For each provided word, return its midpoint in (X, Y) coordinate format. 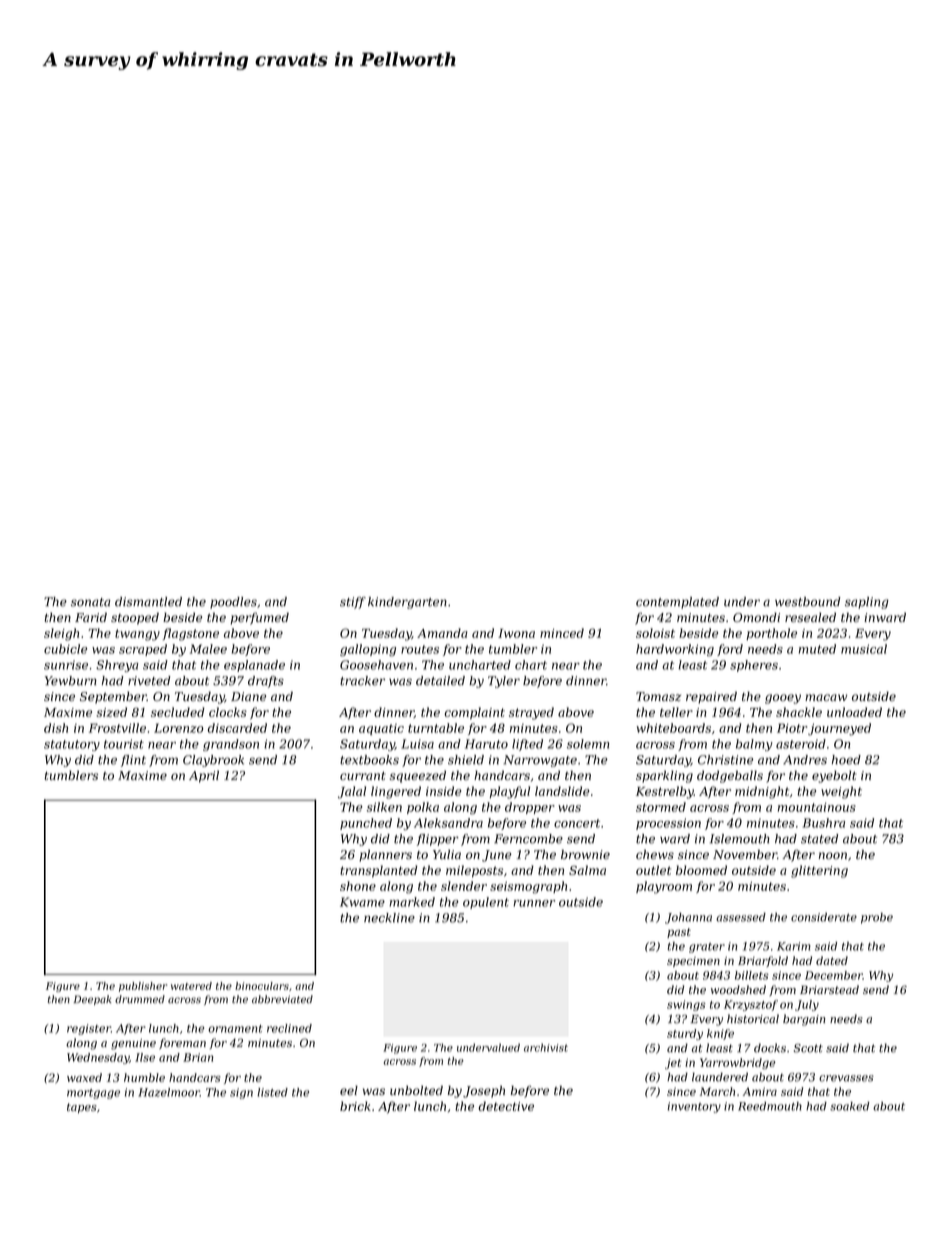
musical (864, 649)
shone (358, 886)
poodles (233, 603)
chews (655, 855)
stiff (353, 603)
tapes (81, 1108)
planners (385, 856)
